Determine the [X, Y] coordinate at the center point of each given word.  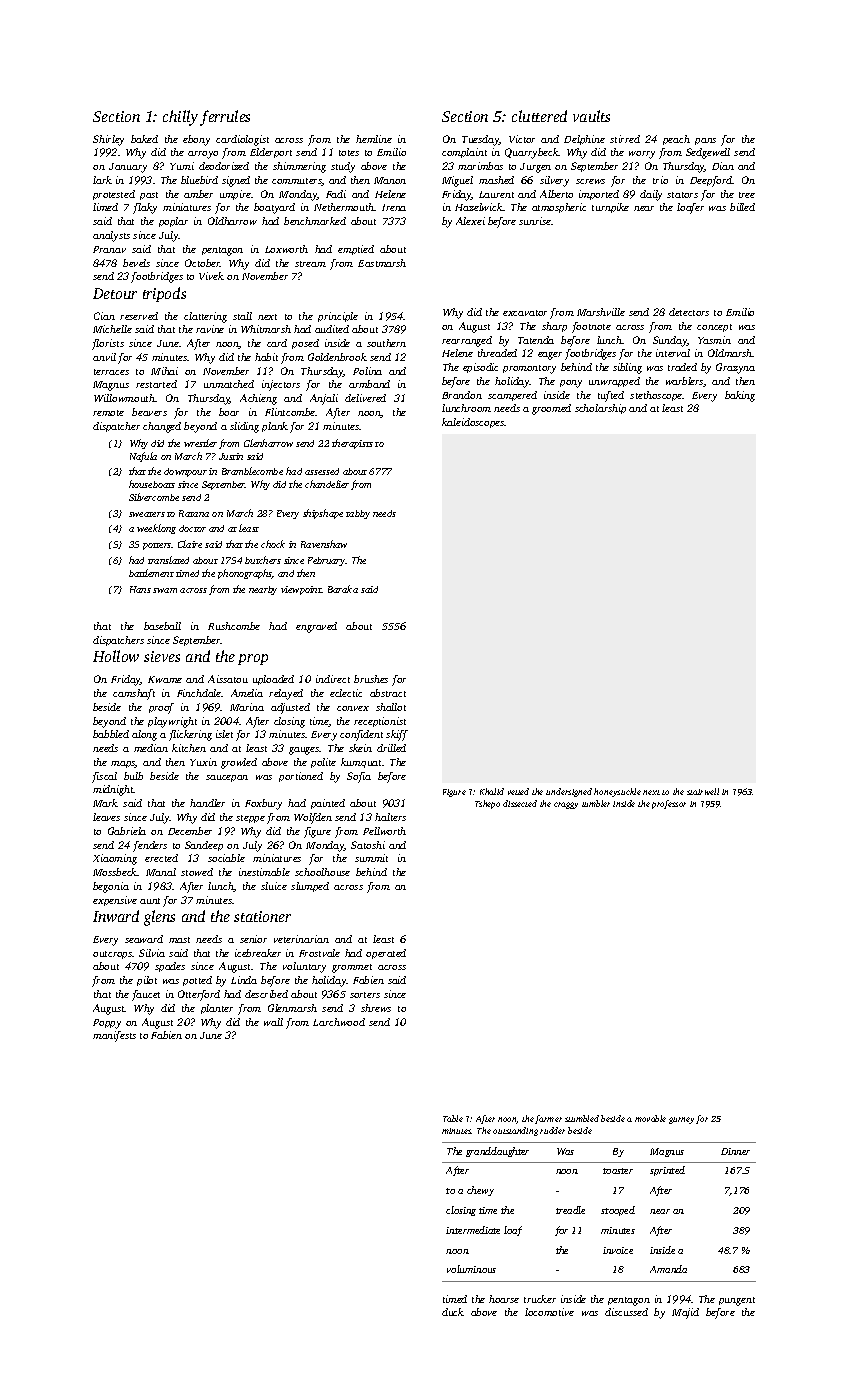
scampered [512, 396]
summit [371, 858]
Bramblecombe [252, 471]
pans [705, 141]
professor [669, 804]
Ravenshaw [324, 544]
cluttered [539, 116]
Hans [140, 589]
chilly [180, 118]
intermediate [473, 1230]
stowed [197, 872]
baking [740, 396]
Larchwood [339, 1022]
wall [273, 1022]
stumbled [582, 1118]
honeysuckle [617, 792]
